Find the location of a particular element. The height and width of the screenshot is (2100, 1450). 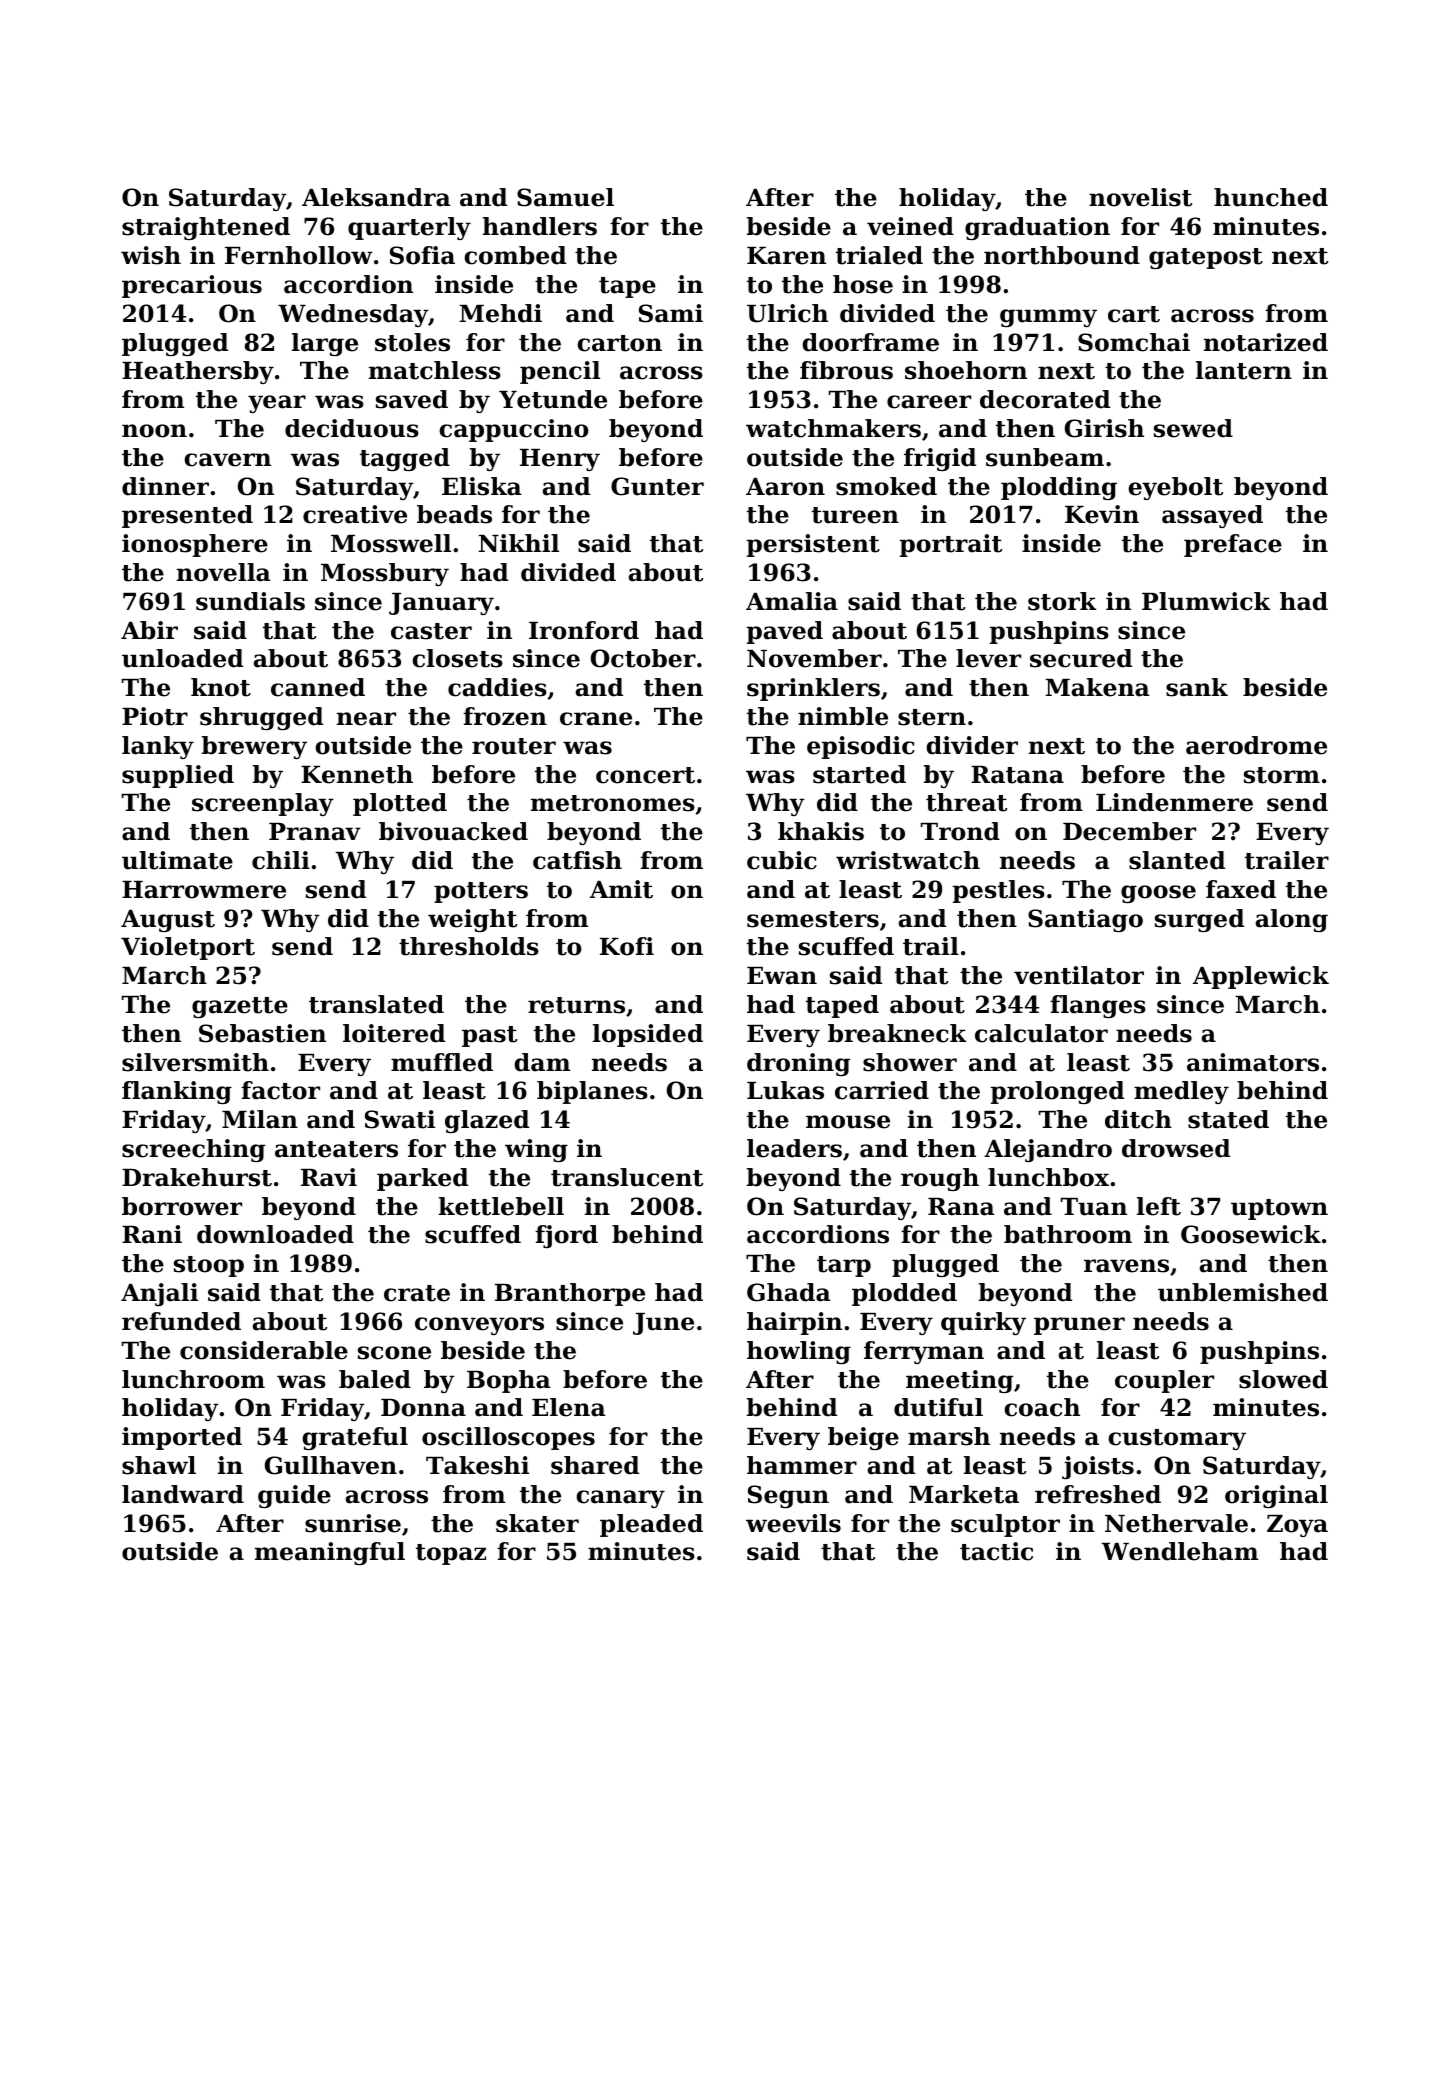

watchmakers is located at coordinates (833, 428).
